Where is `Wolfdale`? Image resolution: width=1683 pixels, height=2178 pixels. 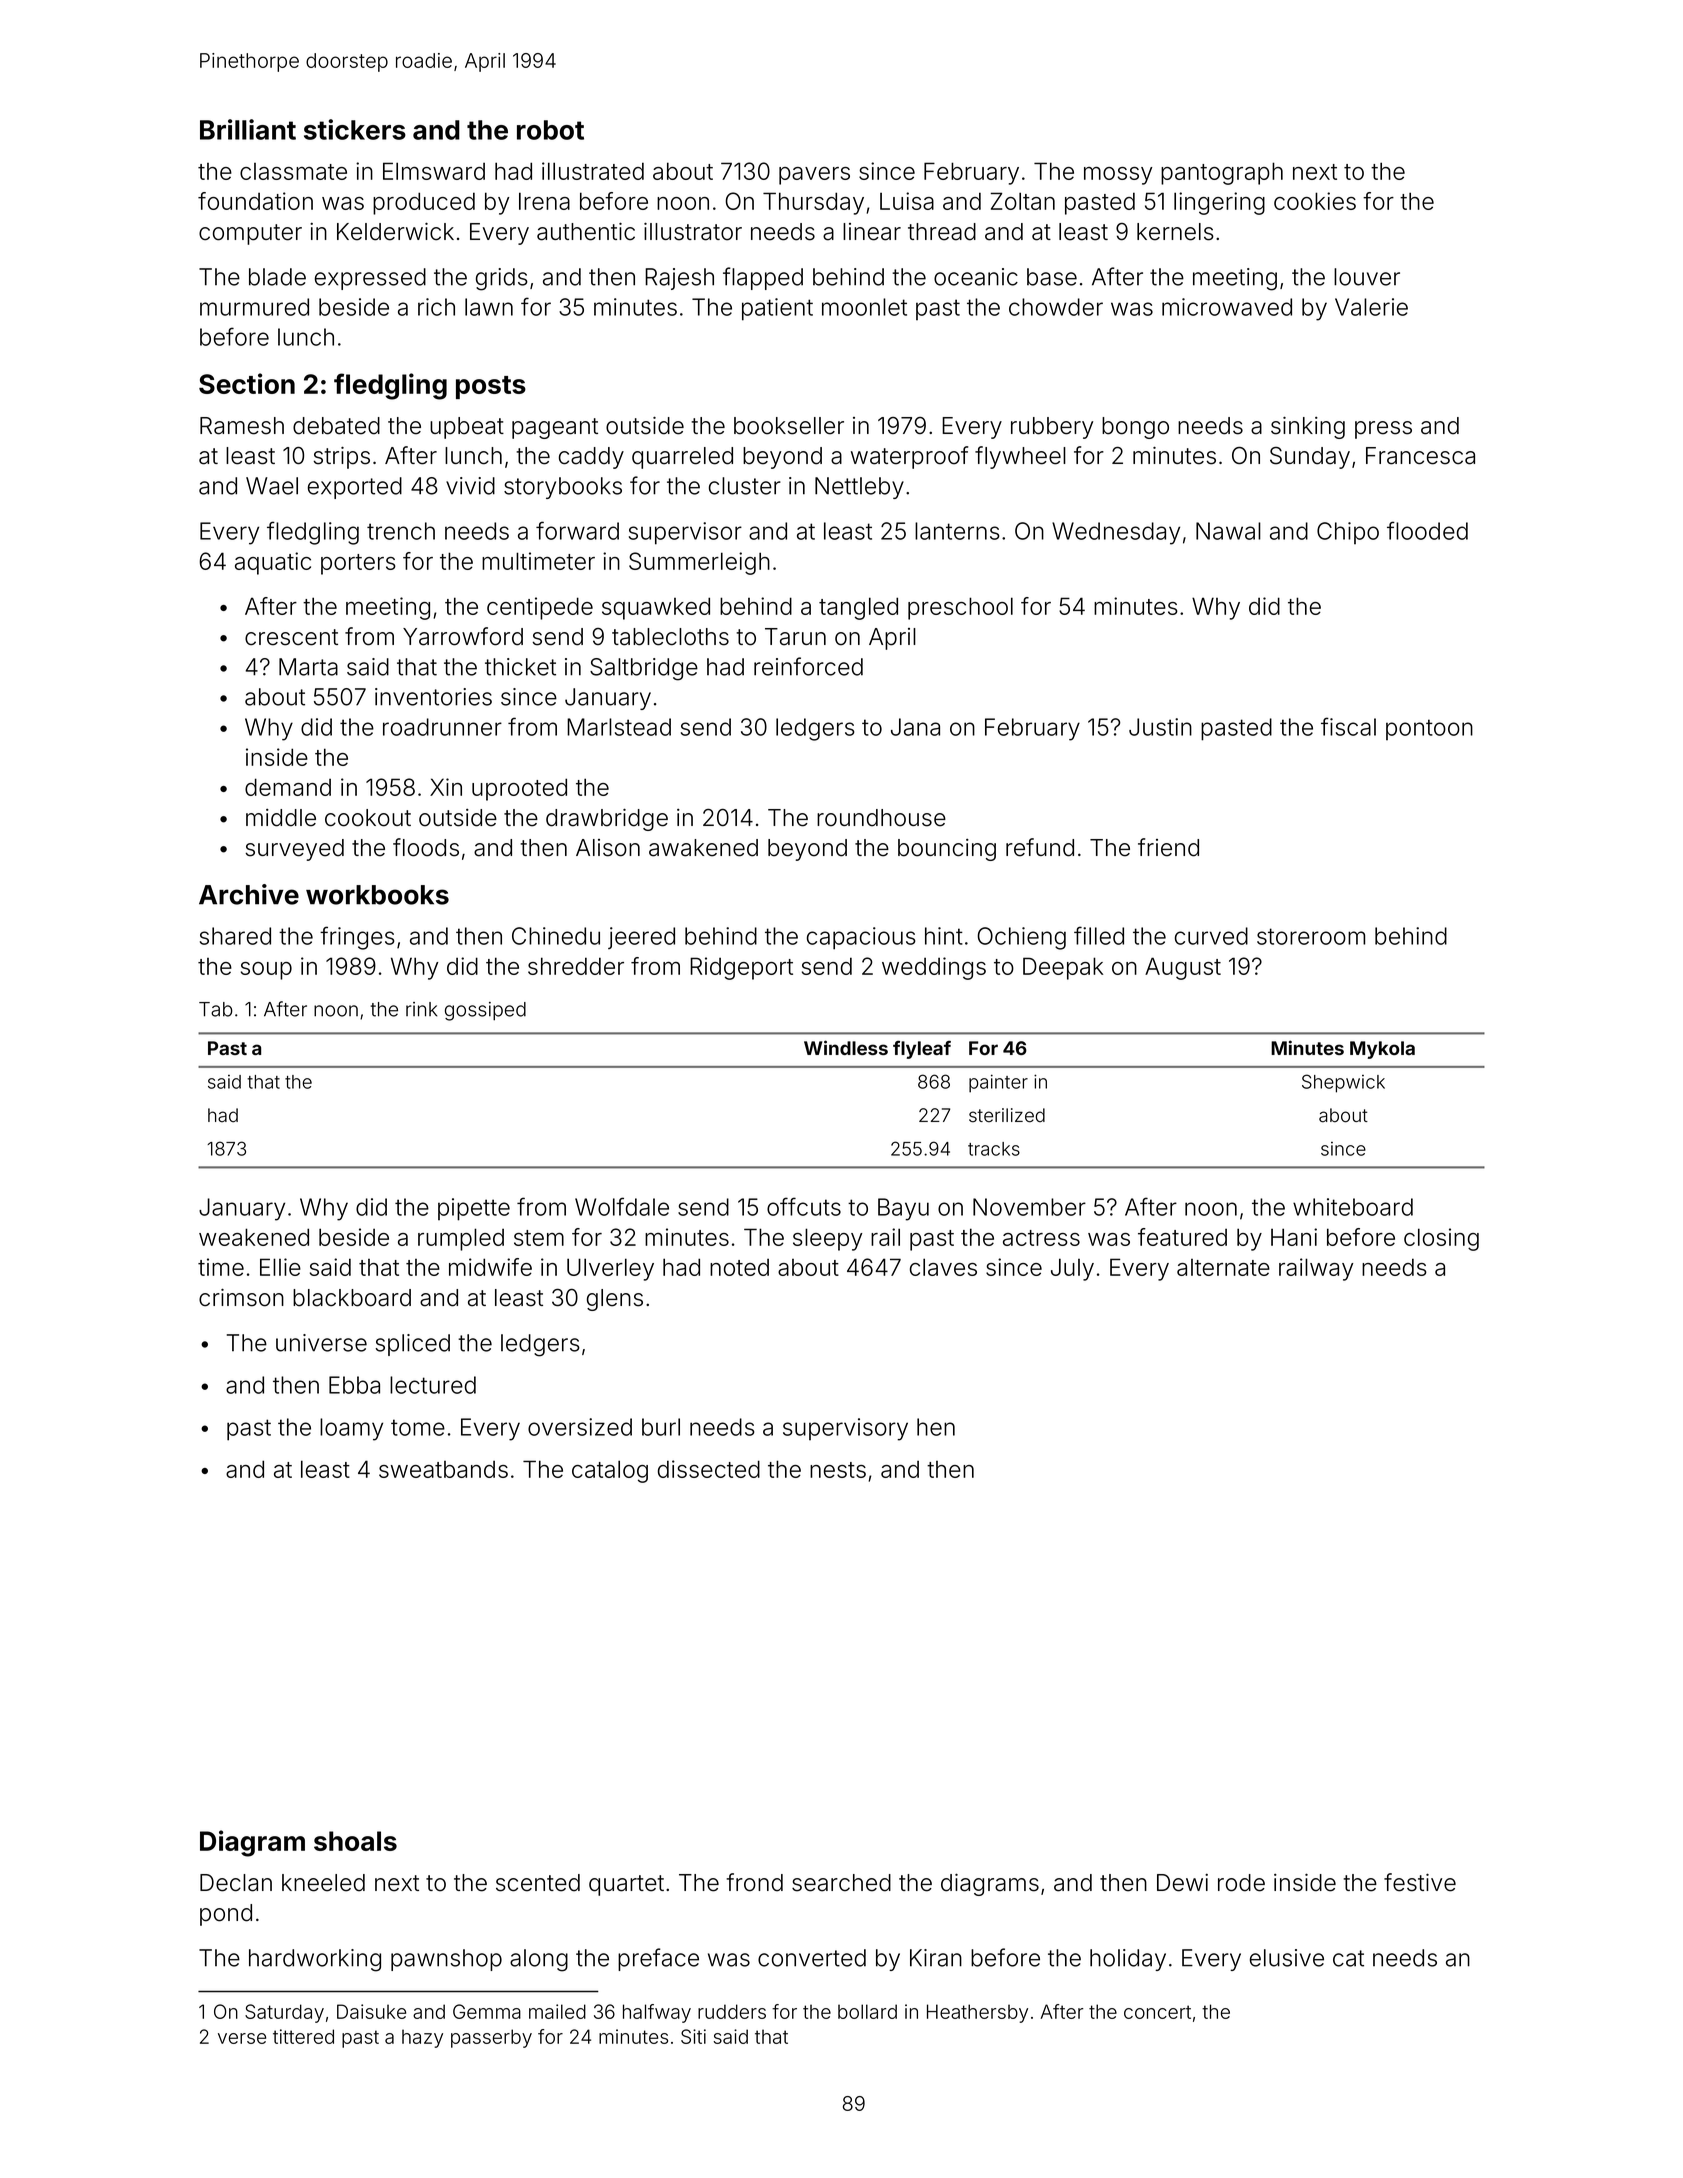 Wolfdale is located at coordinates (622, 1206).
